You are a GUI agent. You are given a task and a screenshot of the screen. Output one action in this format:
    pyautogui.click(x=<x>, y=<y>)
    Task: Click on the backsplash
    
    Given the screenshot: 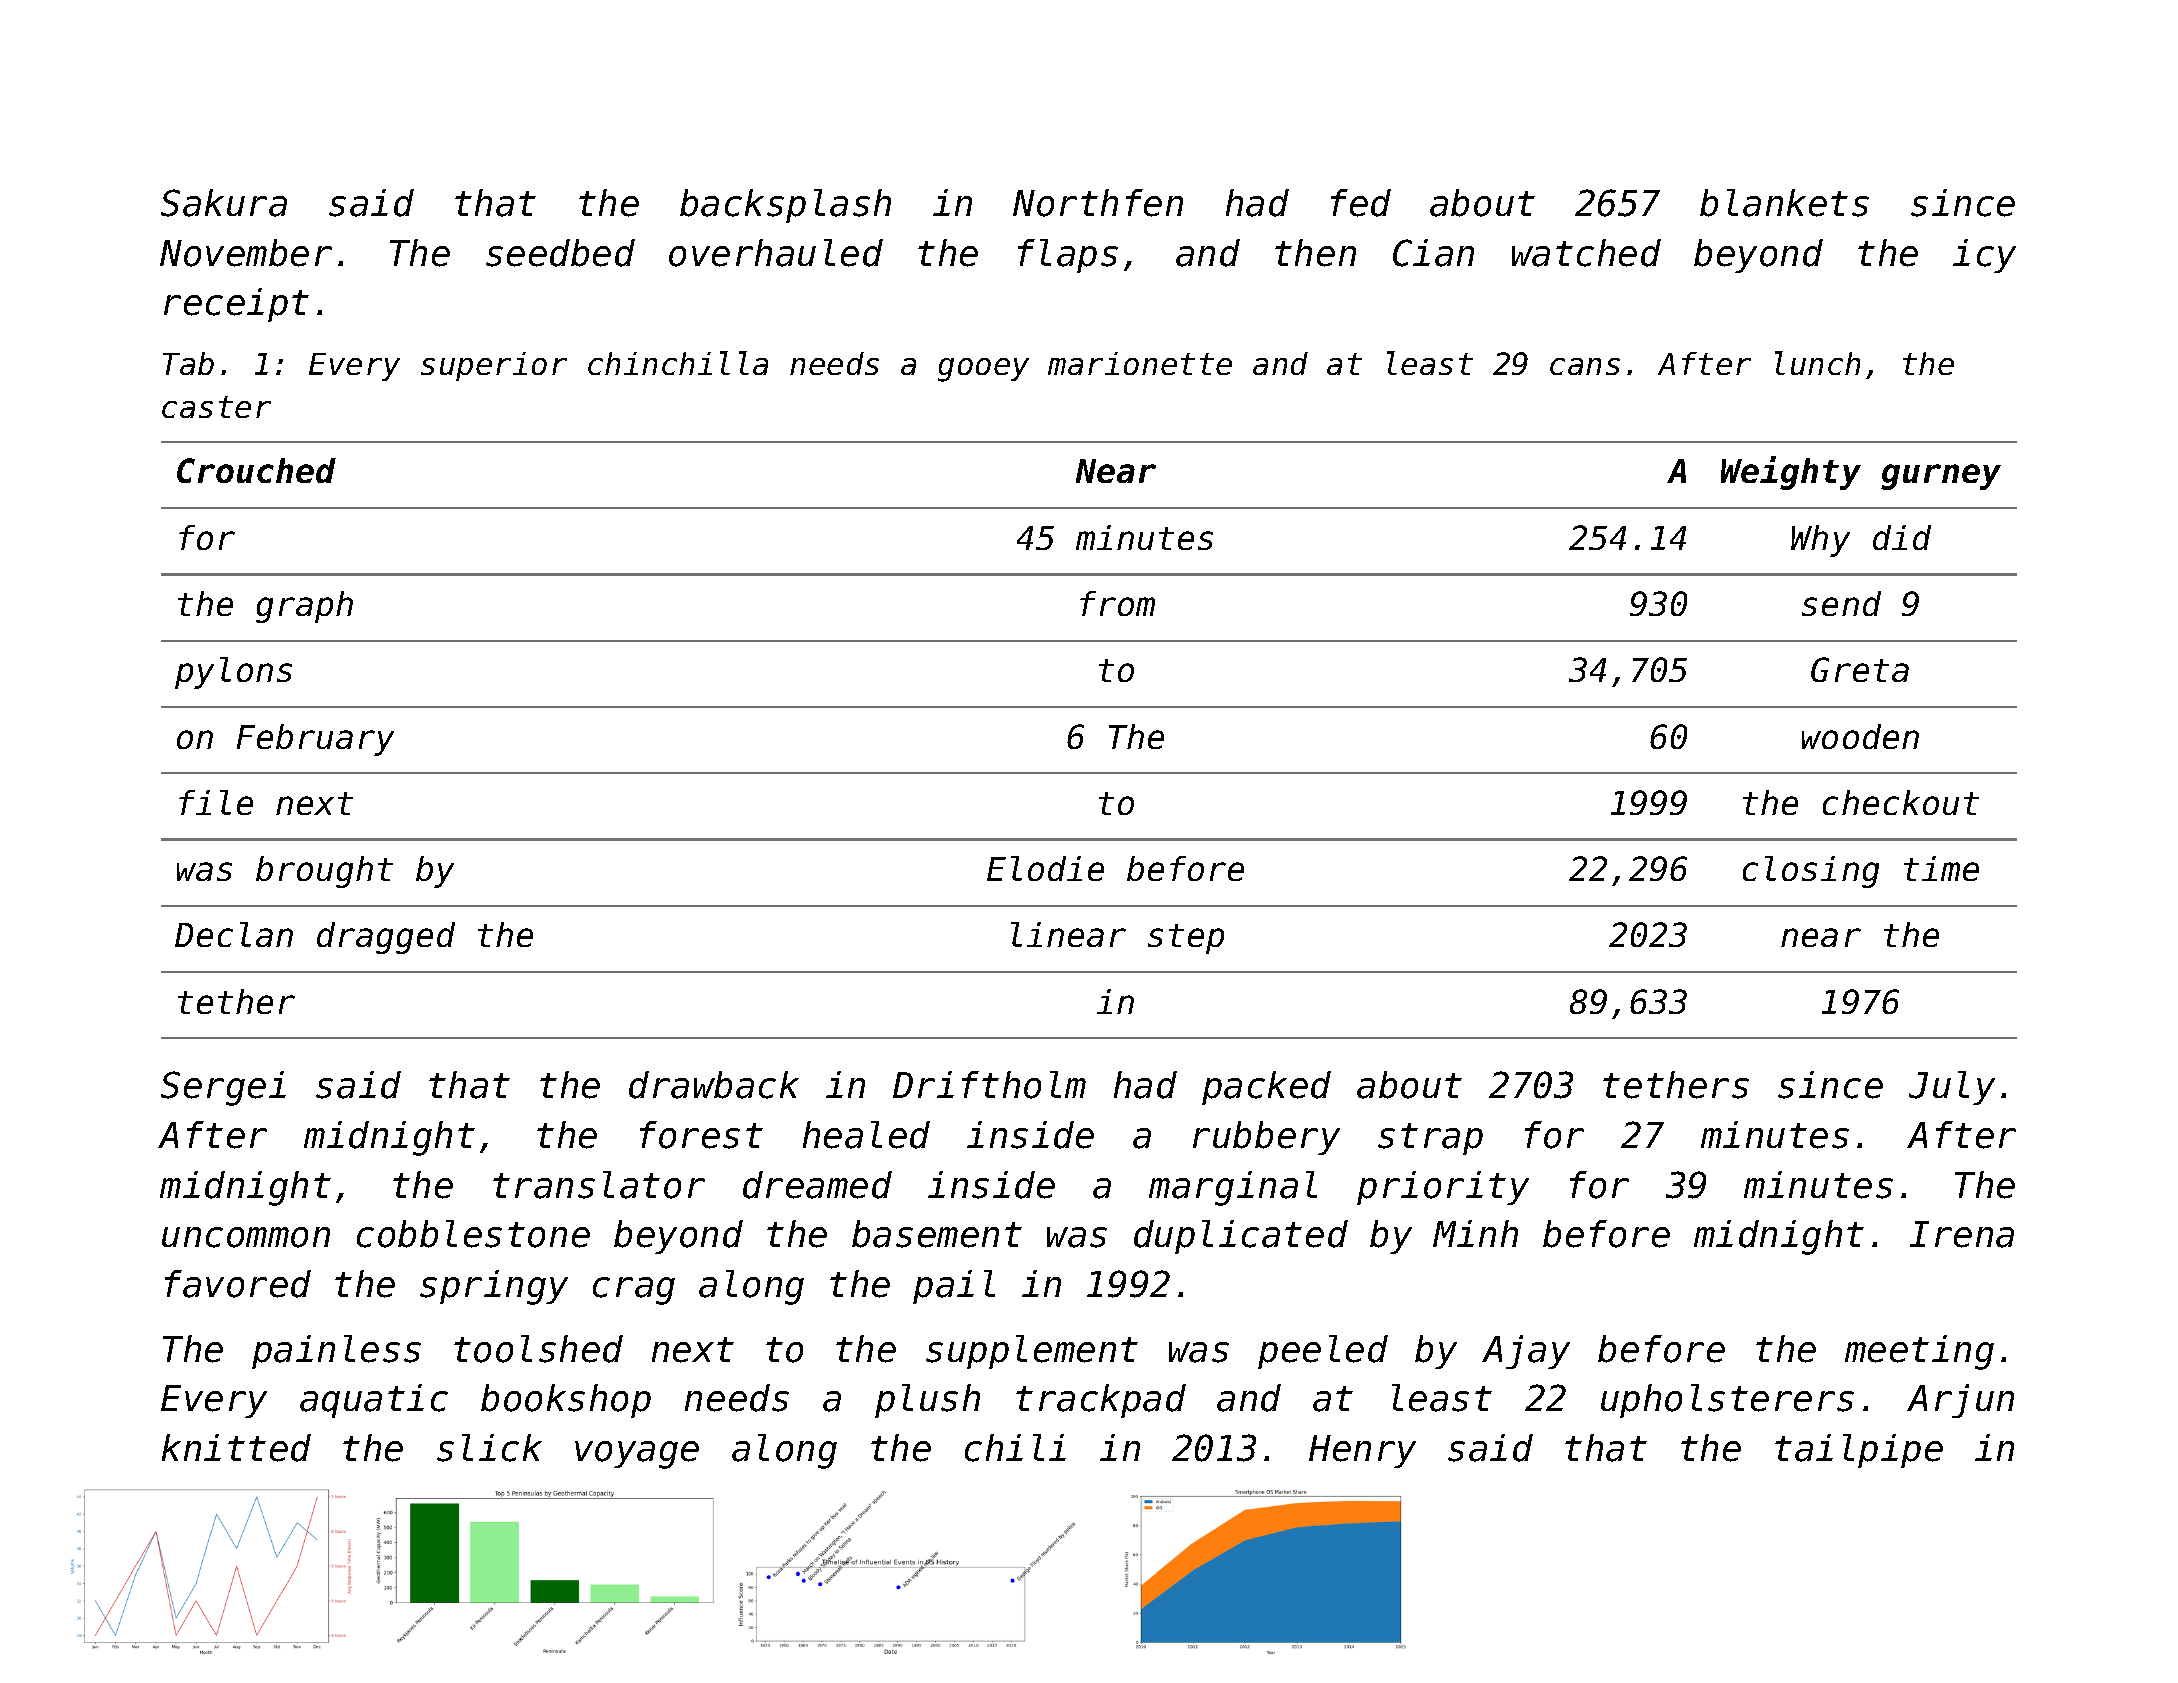 What is the action you would take?
    pyautogui.click(x=785, y=206)
